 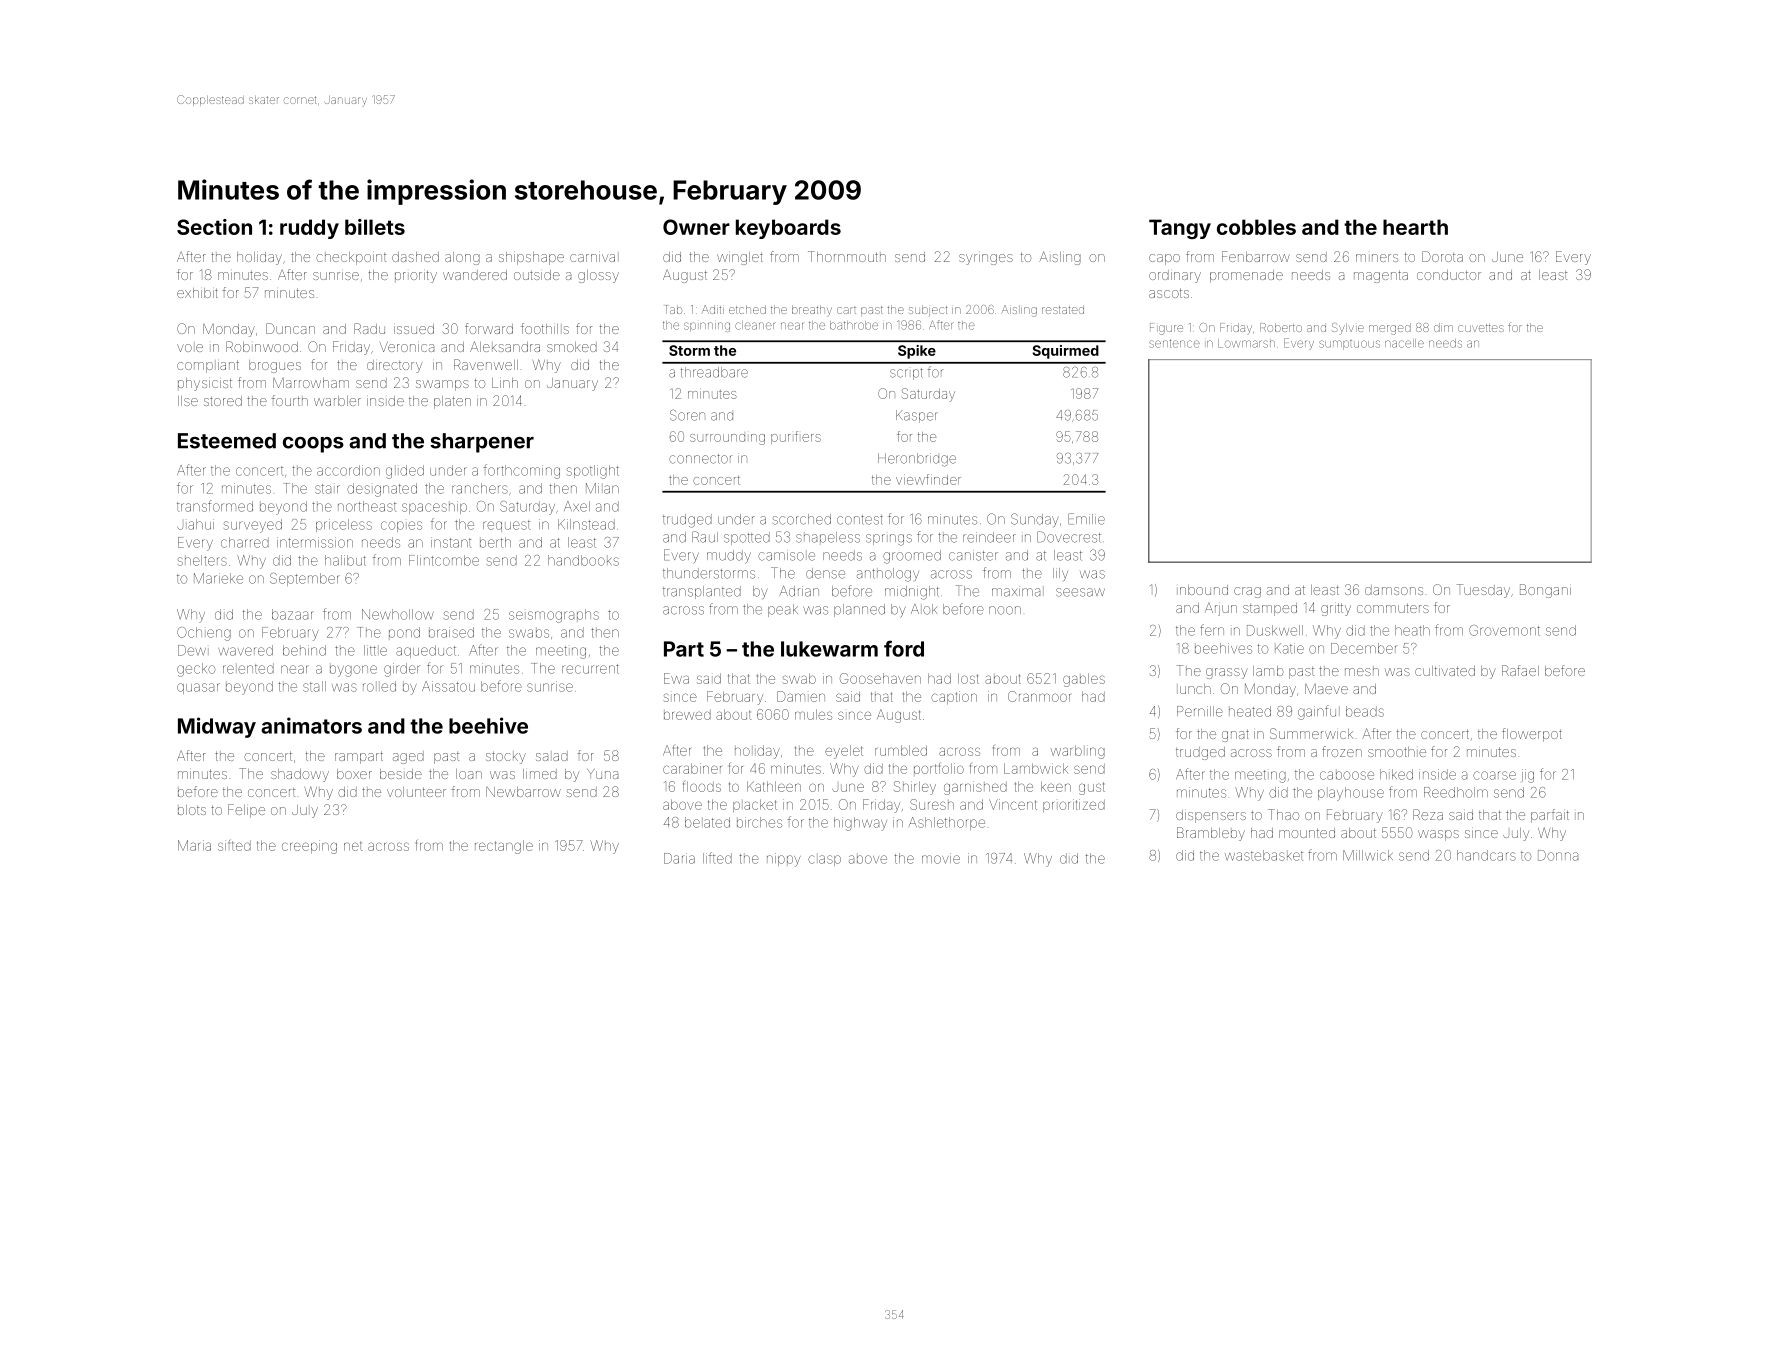 I want to click on spinning, so click(x=707, y=327).
